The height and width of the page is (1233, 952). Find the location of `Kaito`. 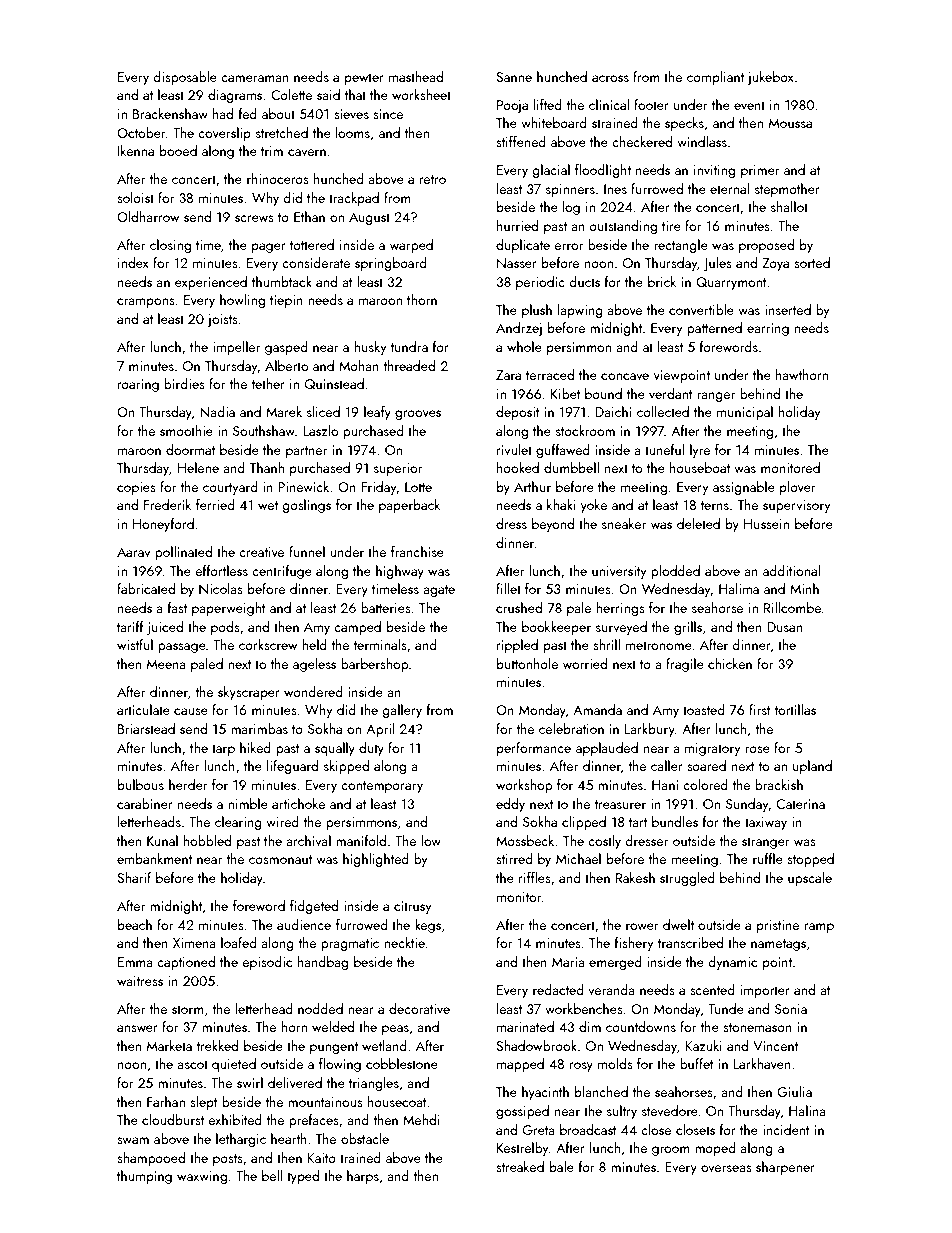

Kaito is located at coordinates (321, 1158).
